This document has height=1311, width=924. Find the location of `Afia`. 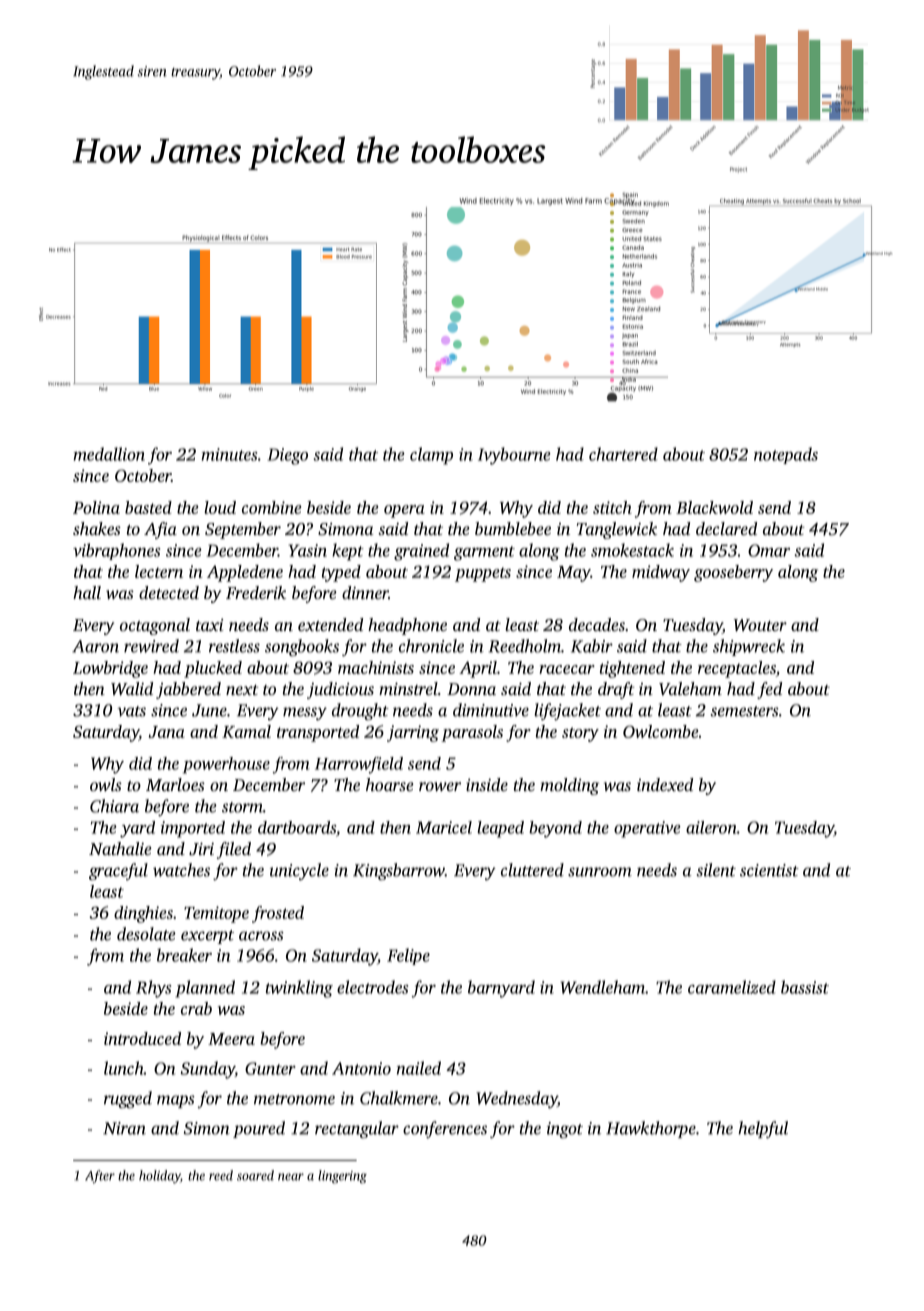

Afia is located at coordinates (160, 530).
